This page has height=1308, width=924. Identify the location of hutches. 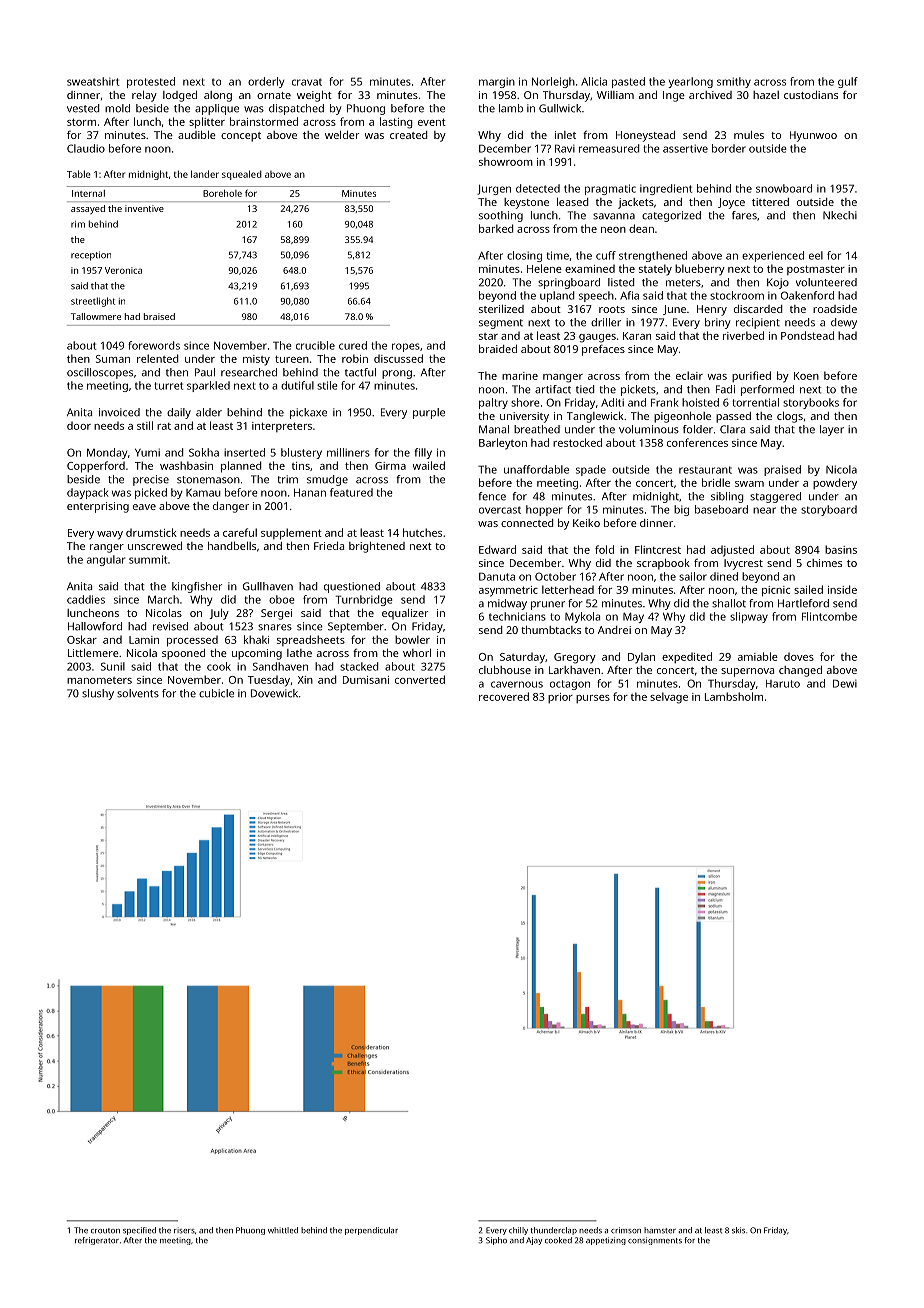
(422, 532).
